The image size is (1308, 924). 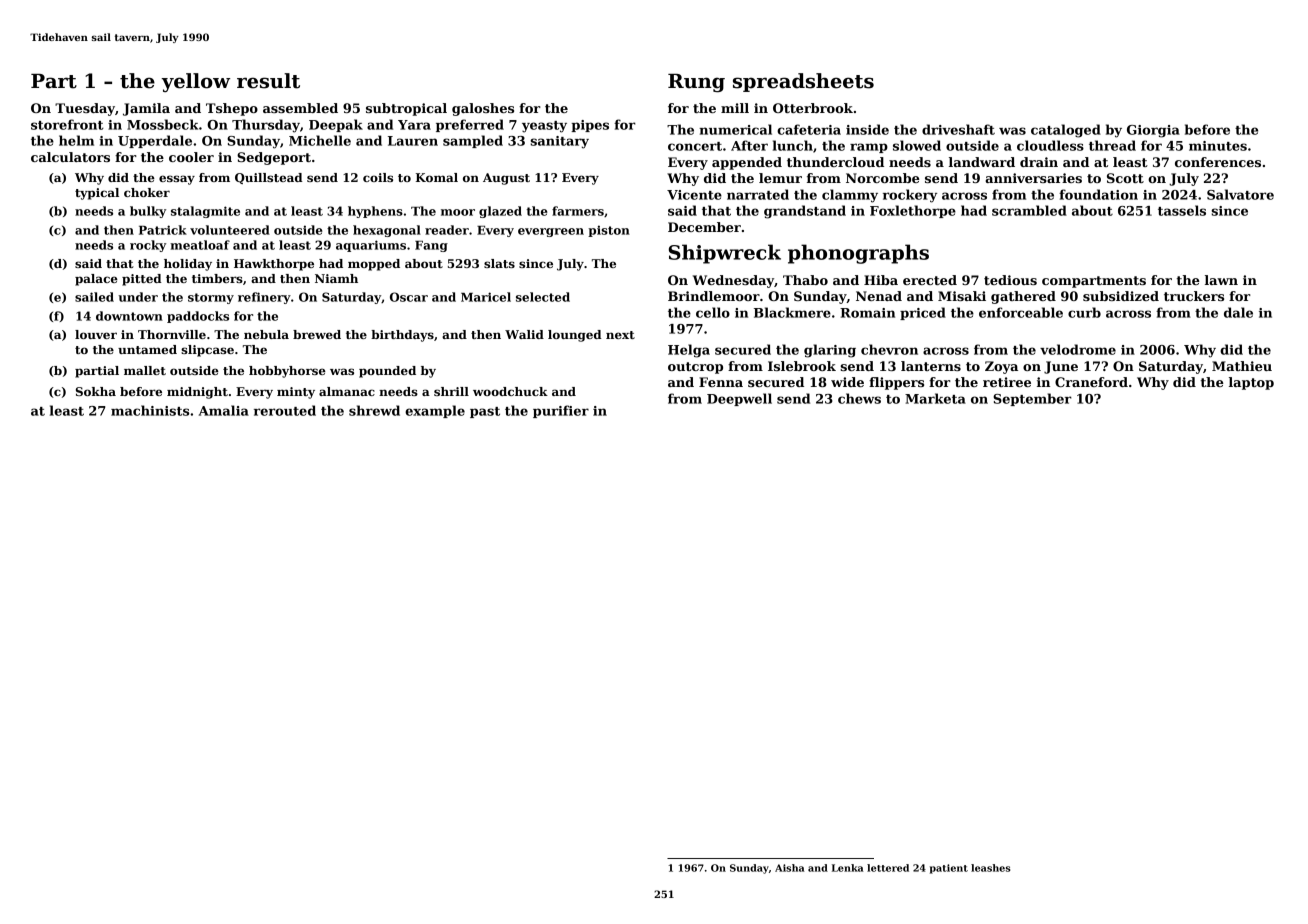 I want to click on Rung, so click(x=696, y=83).
